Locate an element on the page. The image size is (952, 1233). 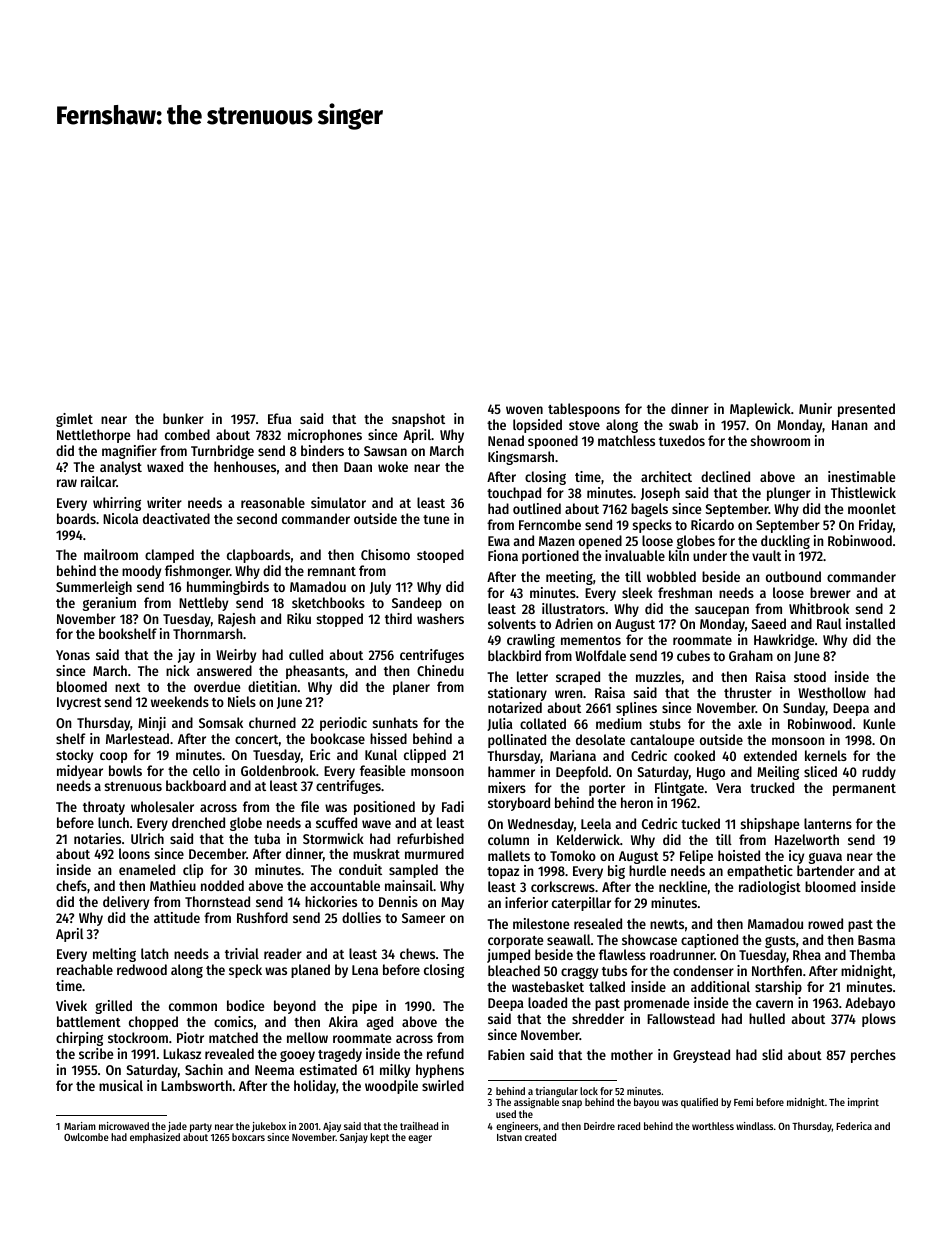
Greystead is located at coordinates (701, 1056).
